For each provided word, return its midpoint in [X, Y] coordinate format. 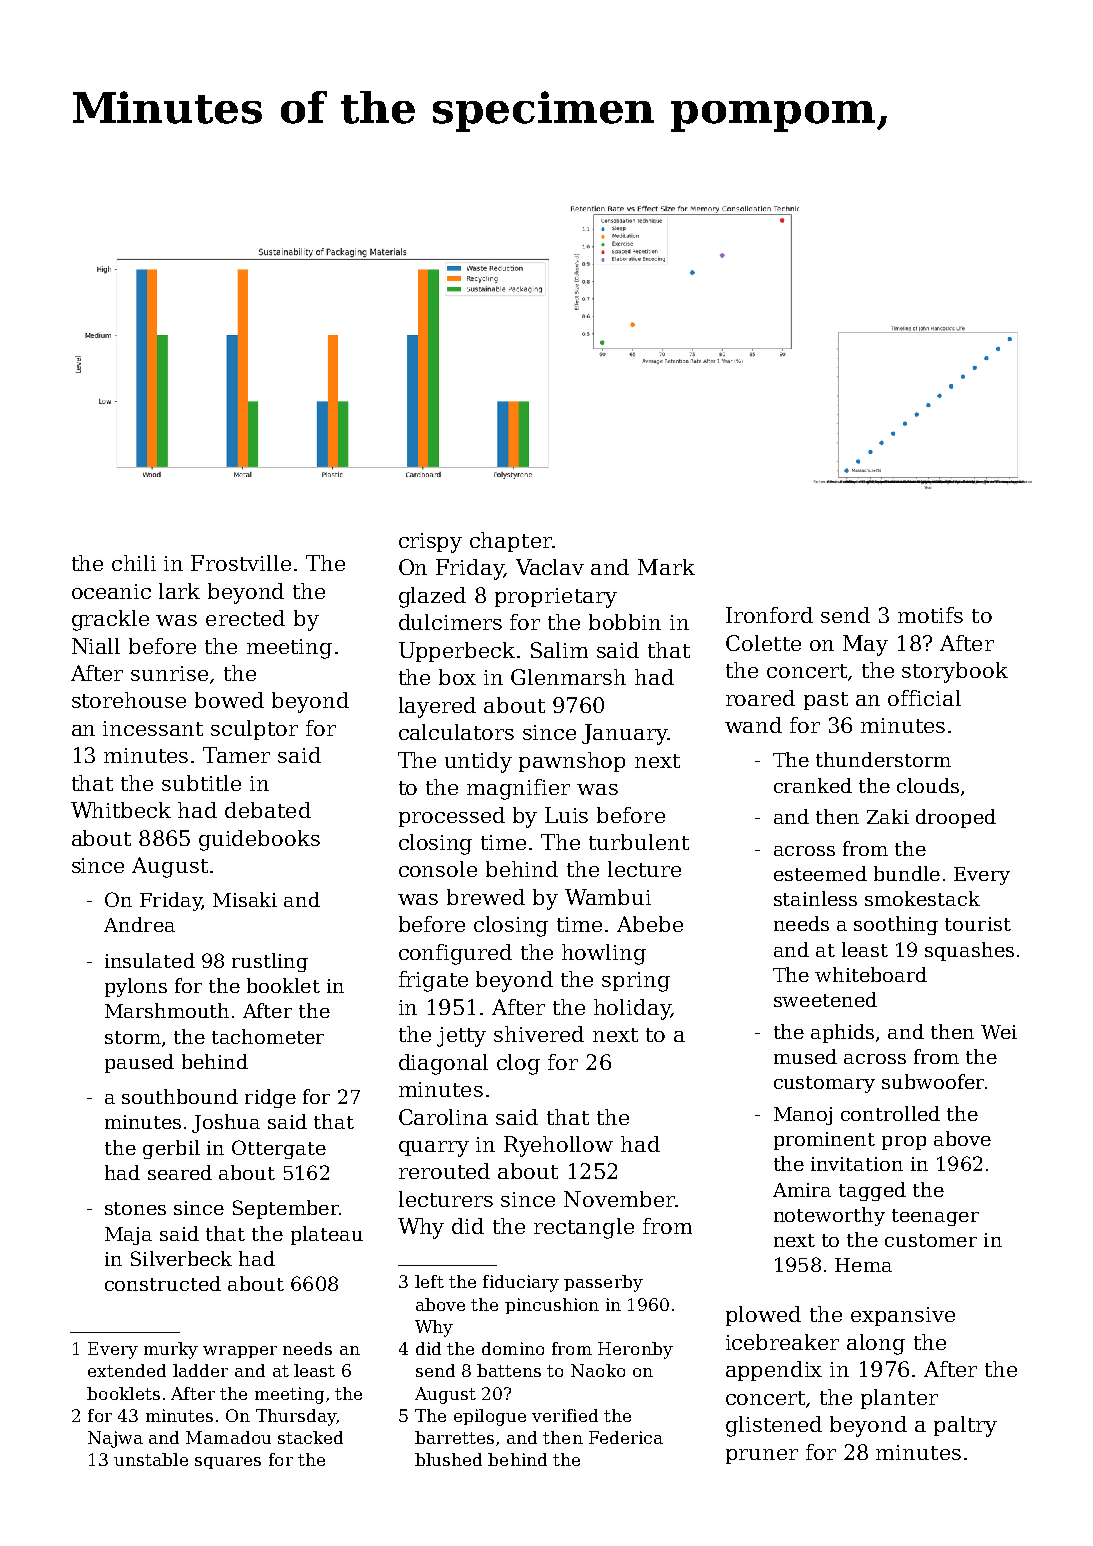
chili [134, 563]
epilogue [490, 1417]
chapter [511, 542]
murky [171, 1350]
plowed [763, 1316]
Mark [666, 567]
